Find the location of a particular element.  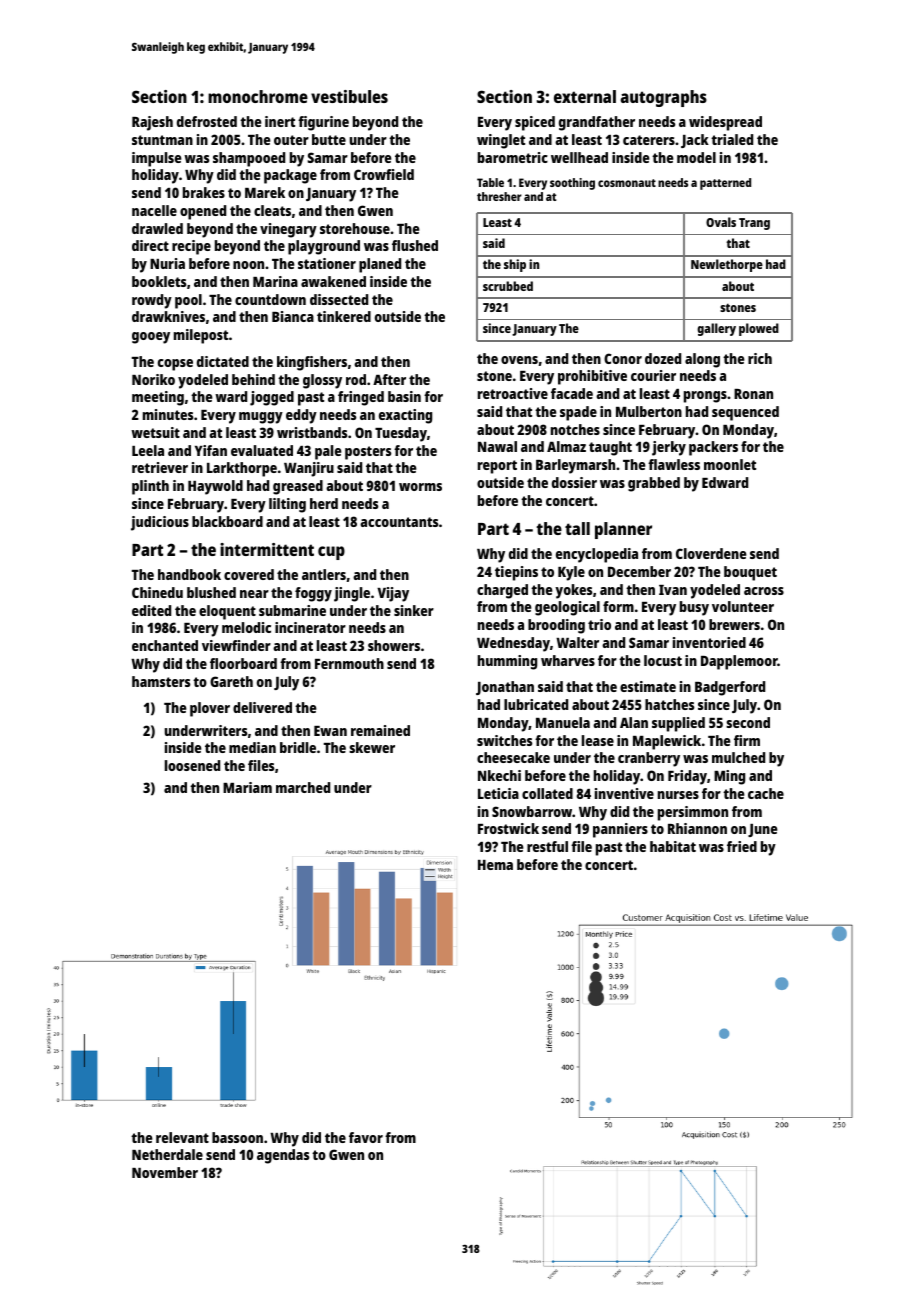

cleats is located at coordinates (272, 210).
